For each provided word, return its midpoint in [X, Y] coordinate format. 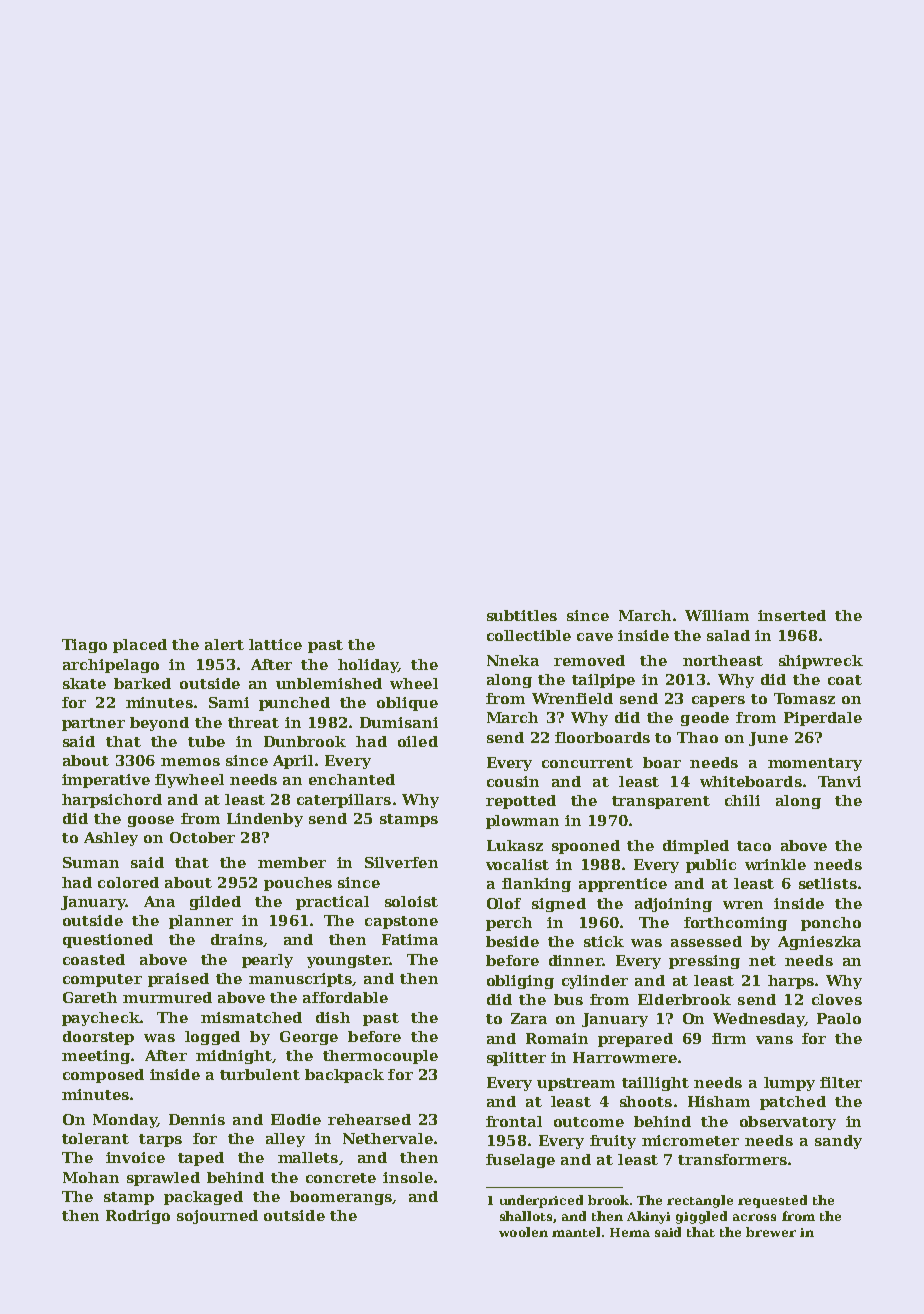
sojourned [217, 1217]
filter [841, 1082]
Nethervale [388, 1138]
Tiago [84, 646]
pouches [298, 884]
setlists [828, 883]
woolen [523, 1232]
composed [103, 1076]
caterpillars [344, 801]
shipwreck [821, 662]
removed [589, 660]
